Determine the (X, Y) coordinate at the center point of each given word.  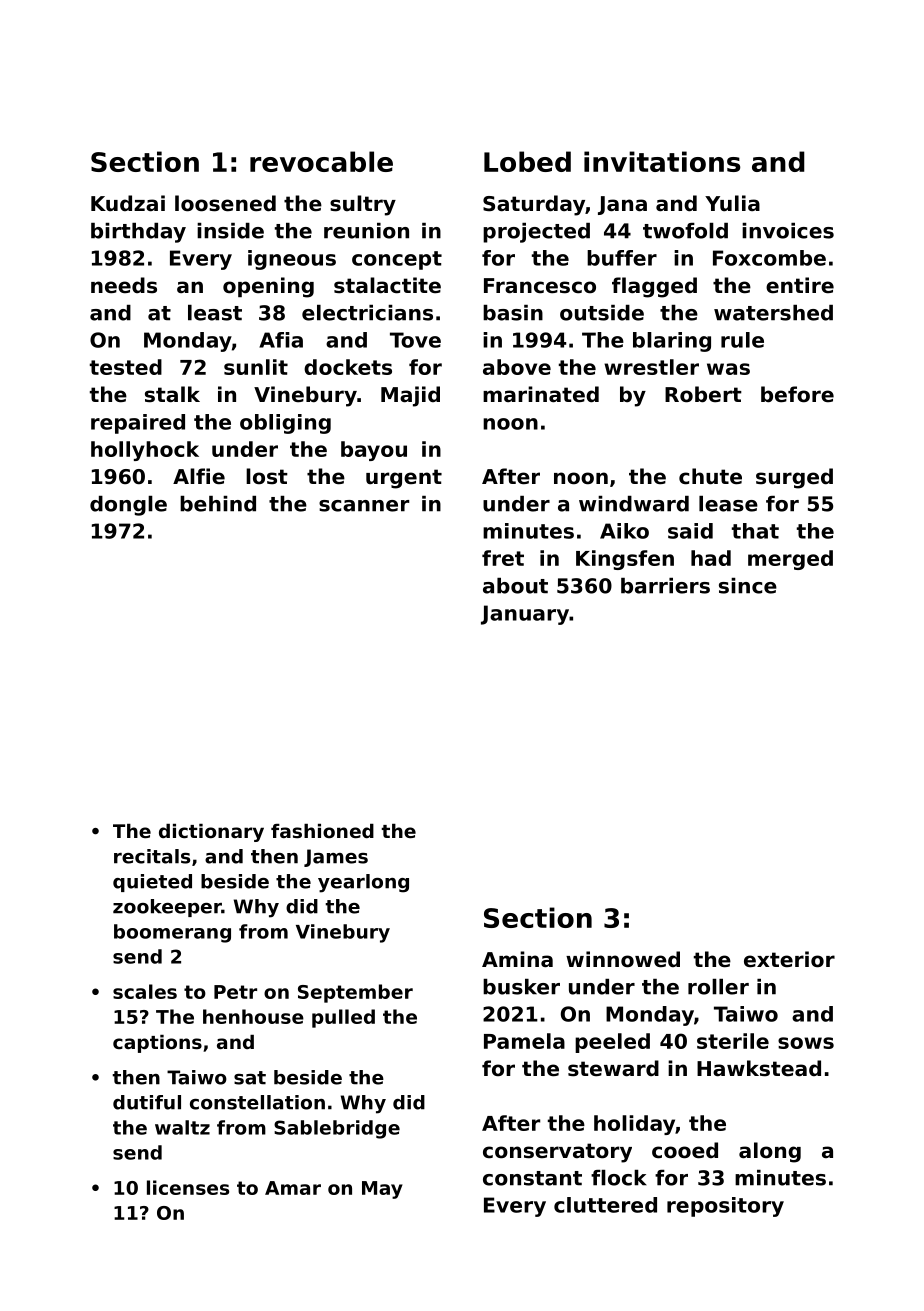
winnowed (623, 959)
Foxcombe (769, 258)
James (336, 858)
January (525, 615)
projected (536, 233)
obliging (285, 424)
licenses (188, 1187)
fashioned (322, 831)
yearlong (363, 883)
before (797, 394)
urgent (404, 479)
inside (230, 231)
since (748, 586)
